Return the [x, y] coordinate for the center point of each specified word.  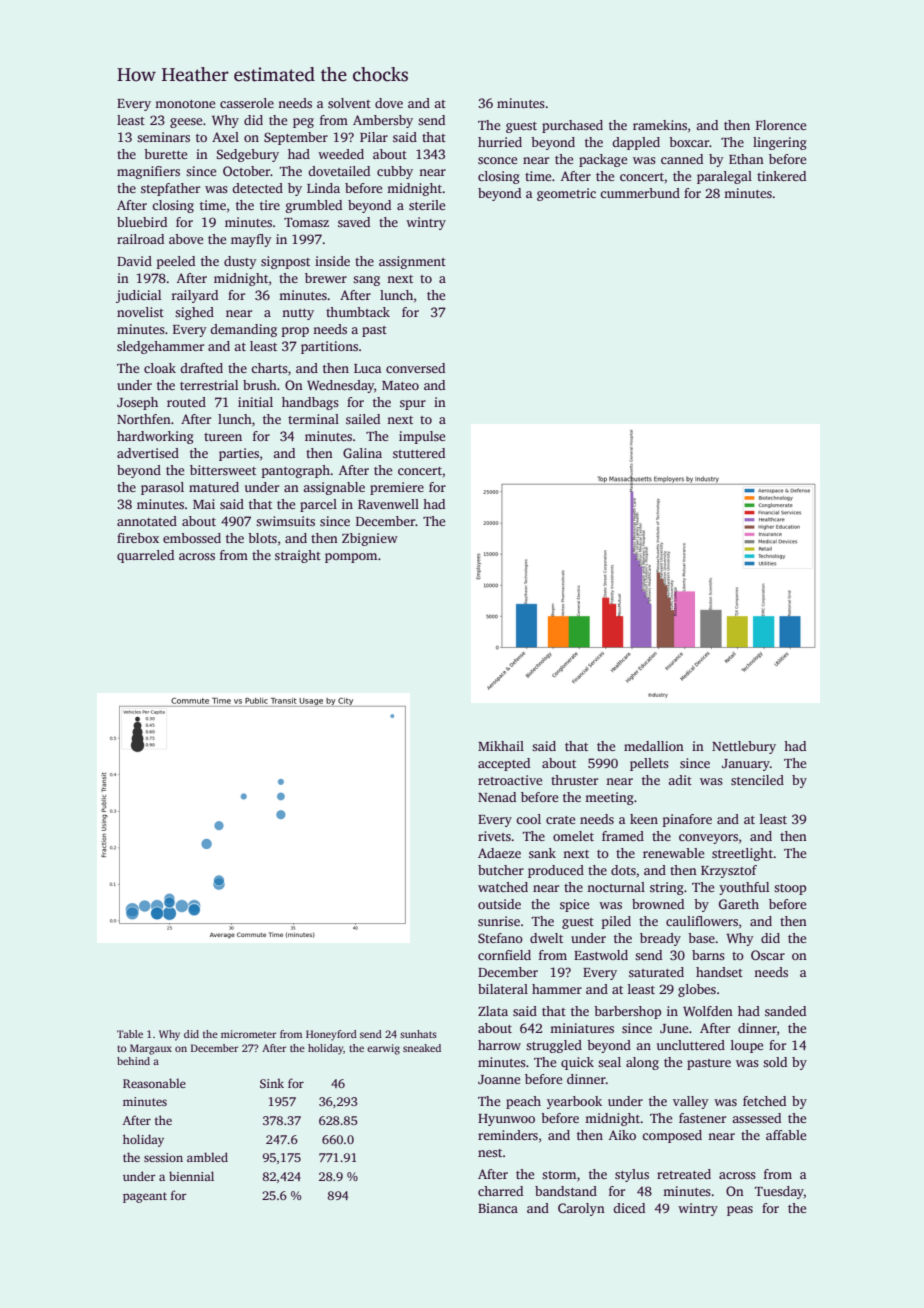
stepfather [170, 189]
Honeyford [331, 1035]
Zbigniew [370, 539]
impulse [422, 437]
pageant [145, 1197]
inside [332, 261]
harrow [499, 1045]
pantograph [296, 471]
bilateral [503, 989]
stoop [790, 889]
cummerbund [640, 193]
